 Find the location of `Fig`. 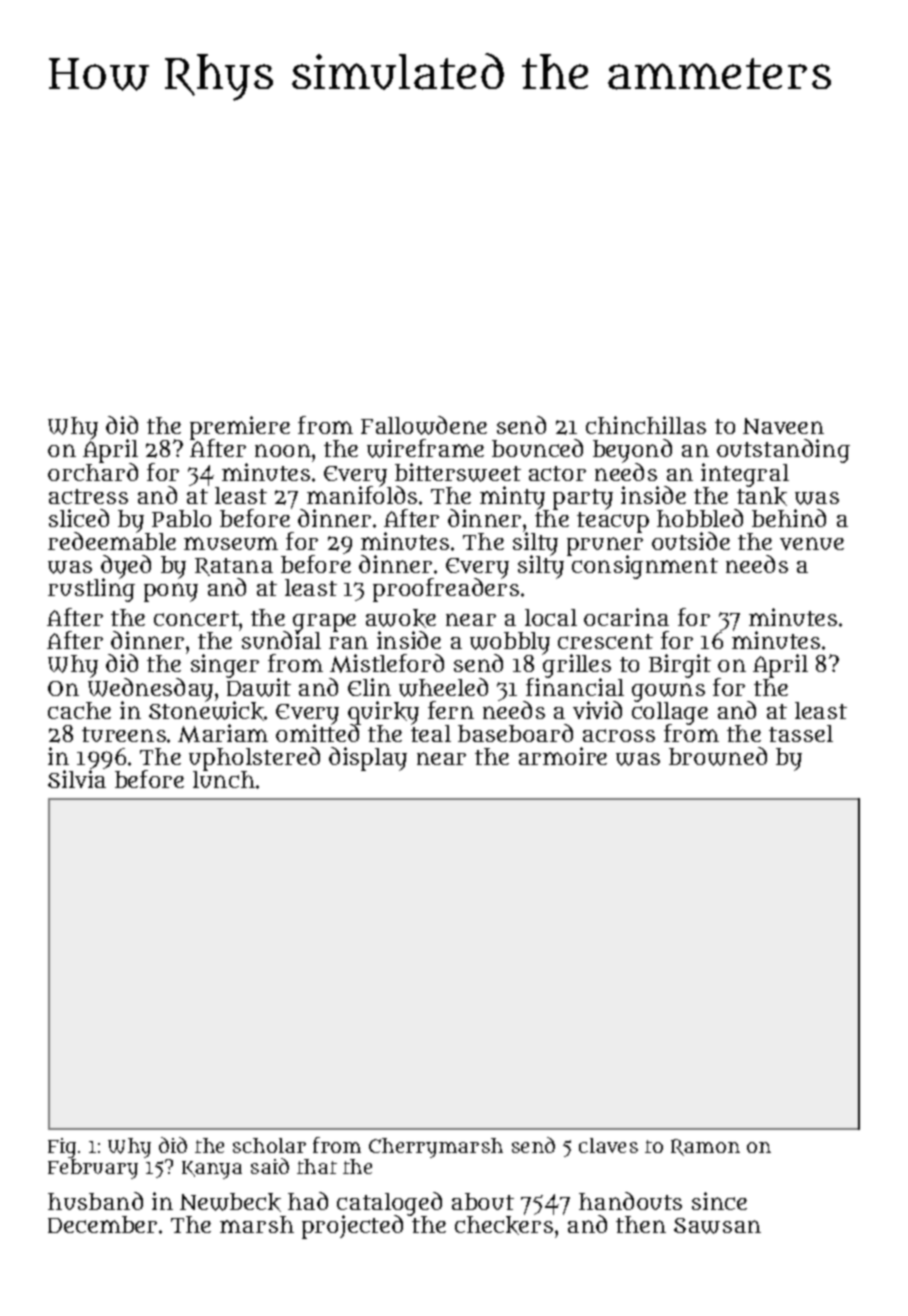

Fig is located at coordinates (62, 1148).
